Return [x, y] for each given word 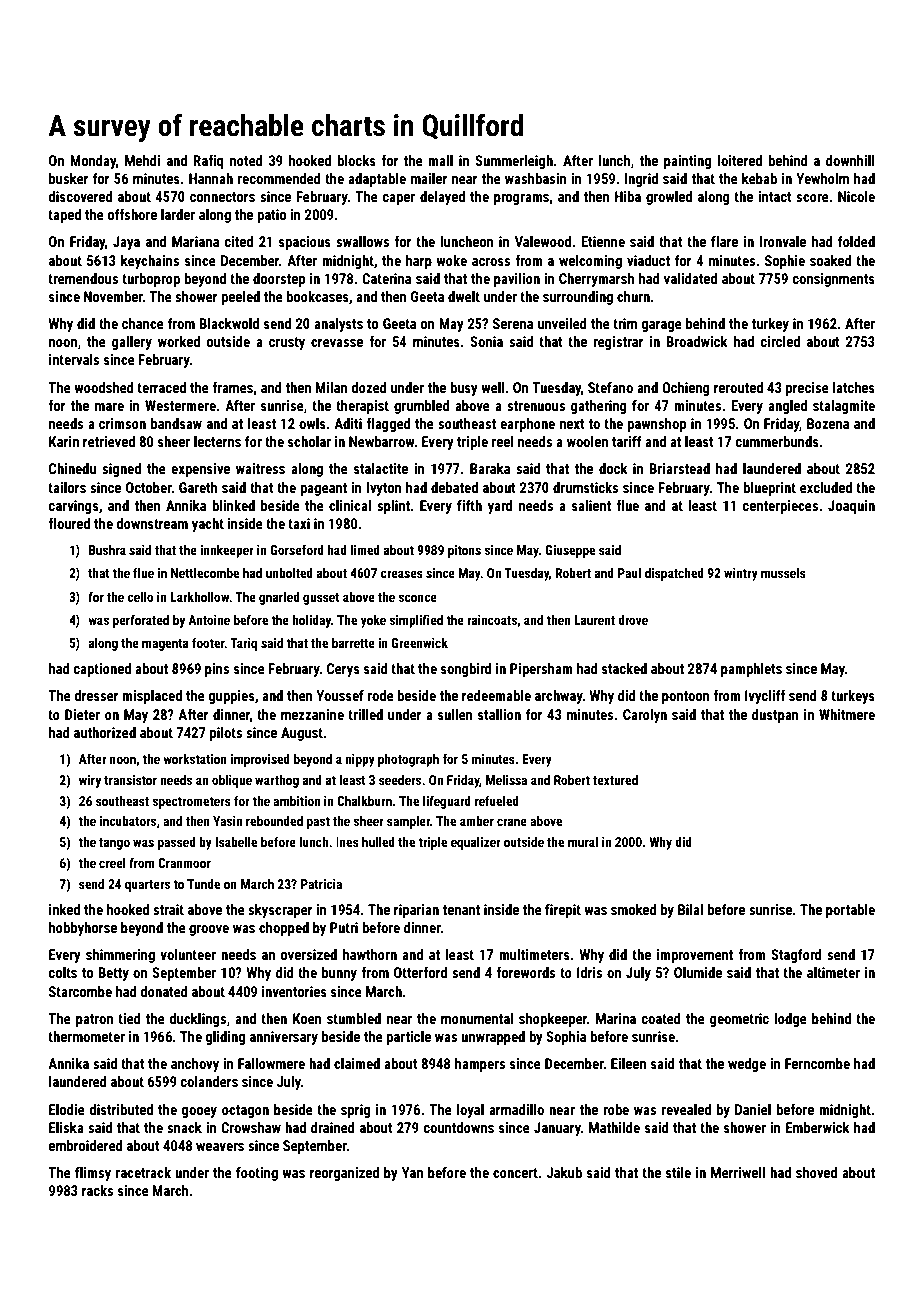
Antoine [209, 620]
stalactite [381, 468]
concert [515, 1173]
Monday [93, 162]
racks [97, 1190]
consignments [834, 280]
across [491, 262]
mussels [783, 573]
